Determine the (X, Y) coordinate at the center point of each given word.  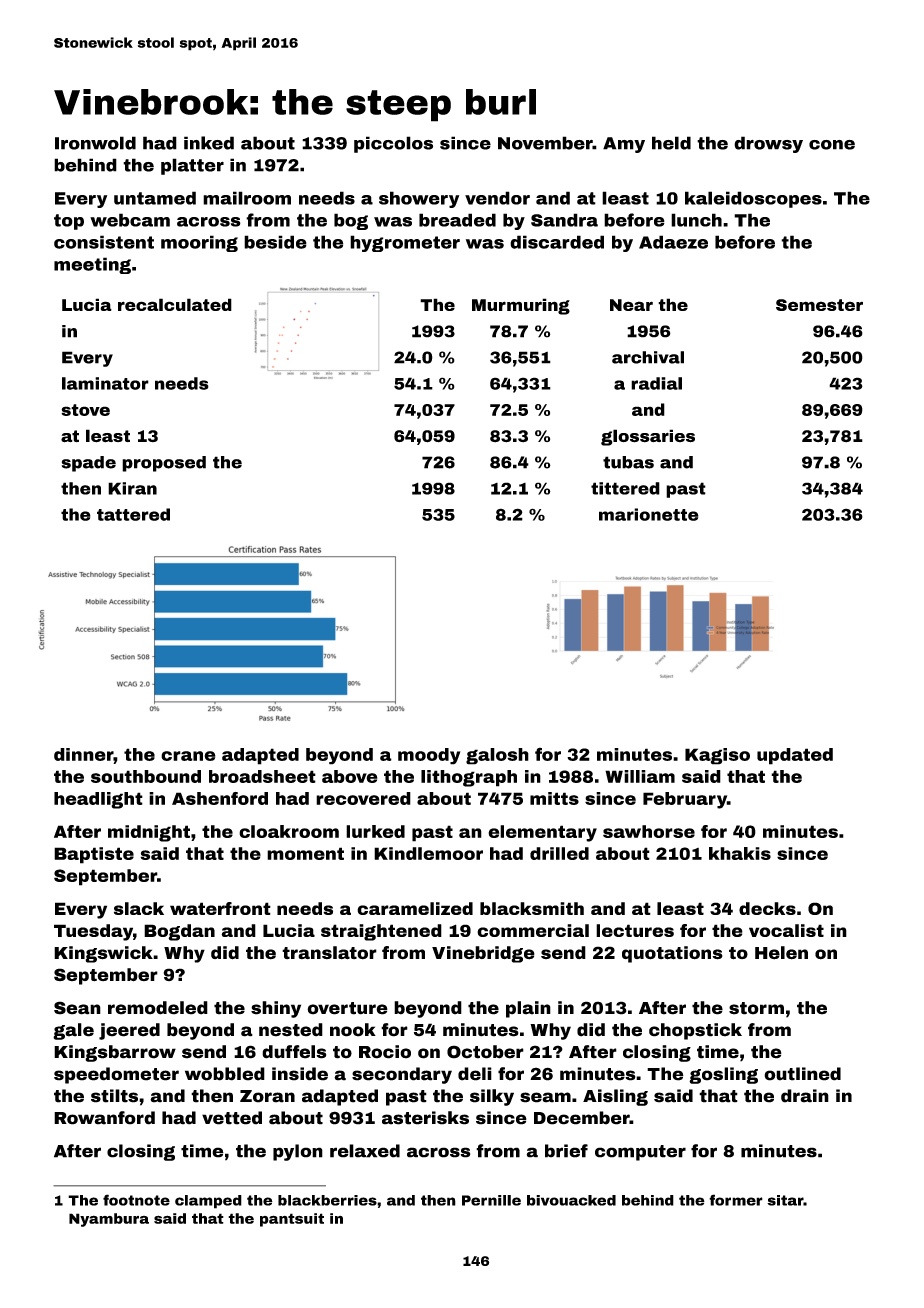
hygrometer (405, 243)
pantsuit (292, 1220)
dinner (84, 754)
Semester (819, 305)
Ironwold (95, 143)
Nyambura (109, 1220)
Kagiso (717, 756)
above (350, 776)
